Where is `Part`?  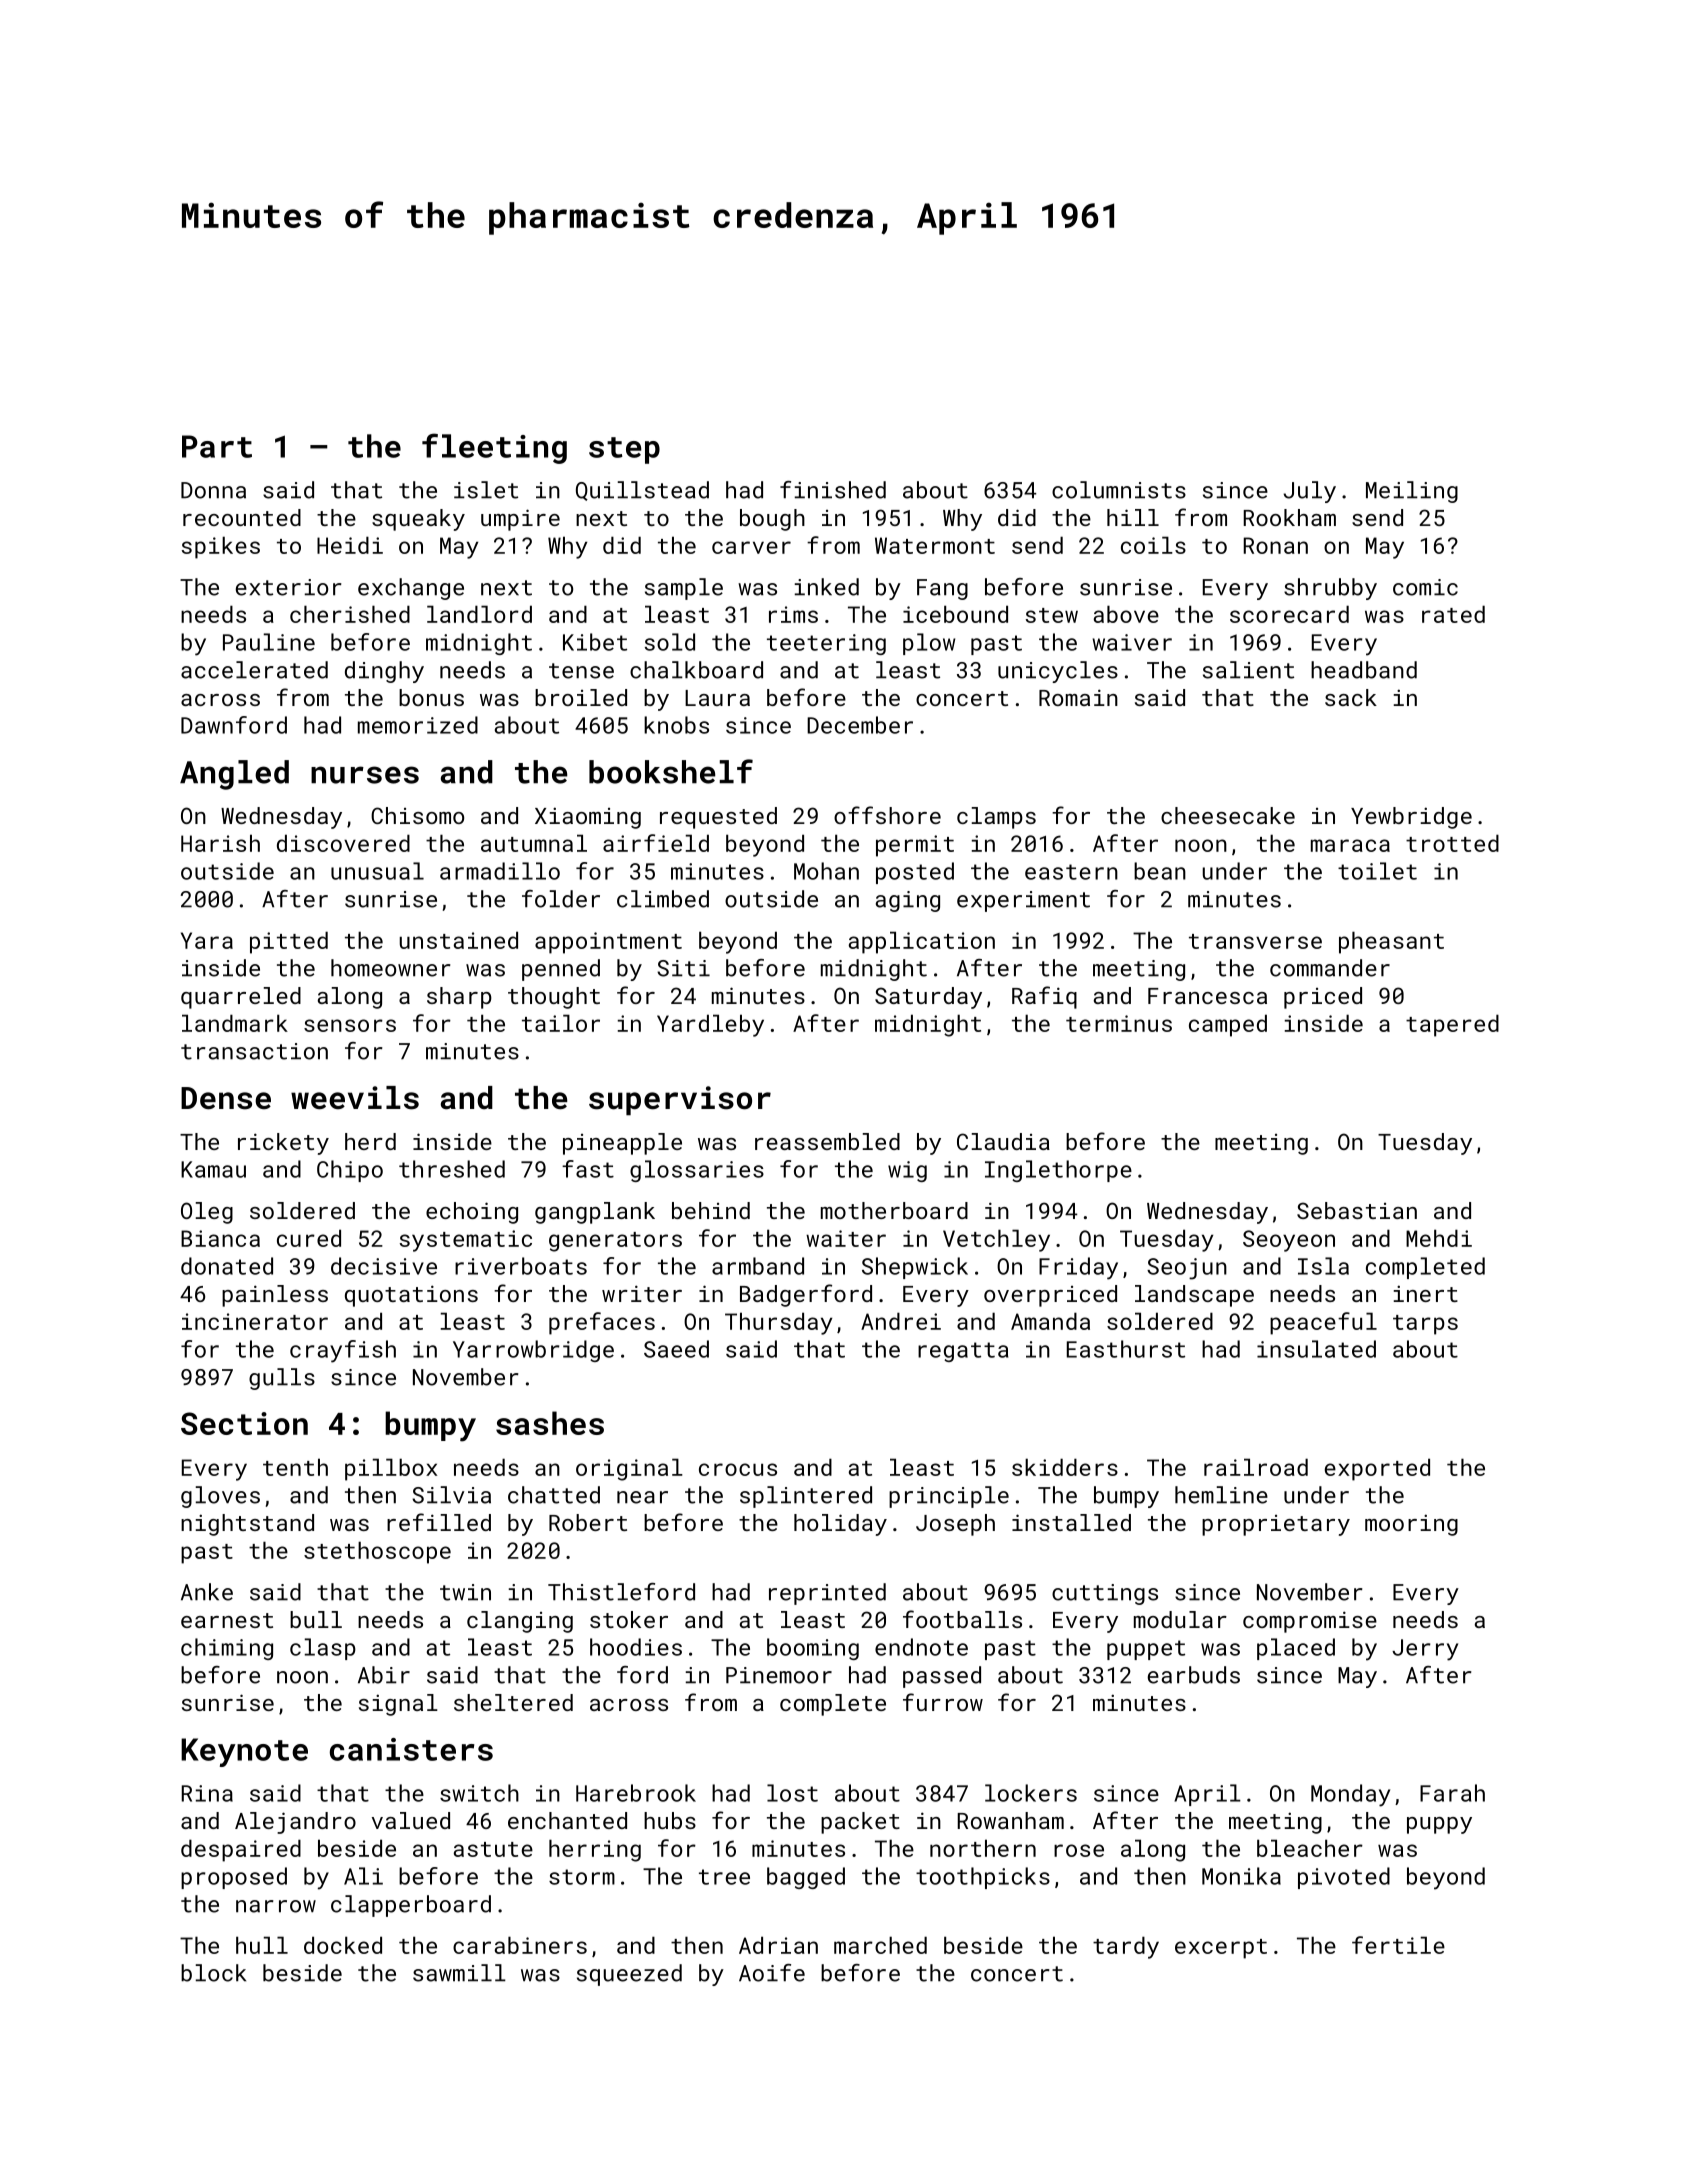 Part is located at coordinates (217, 446).
